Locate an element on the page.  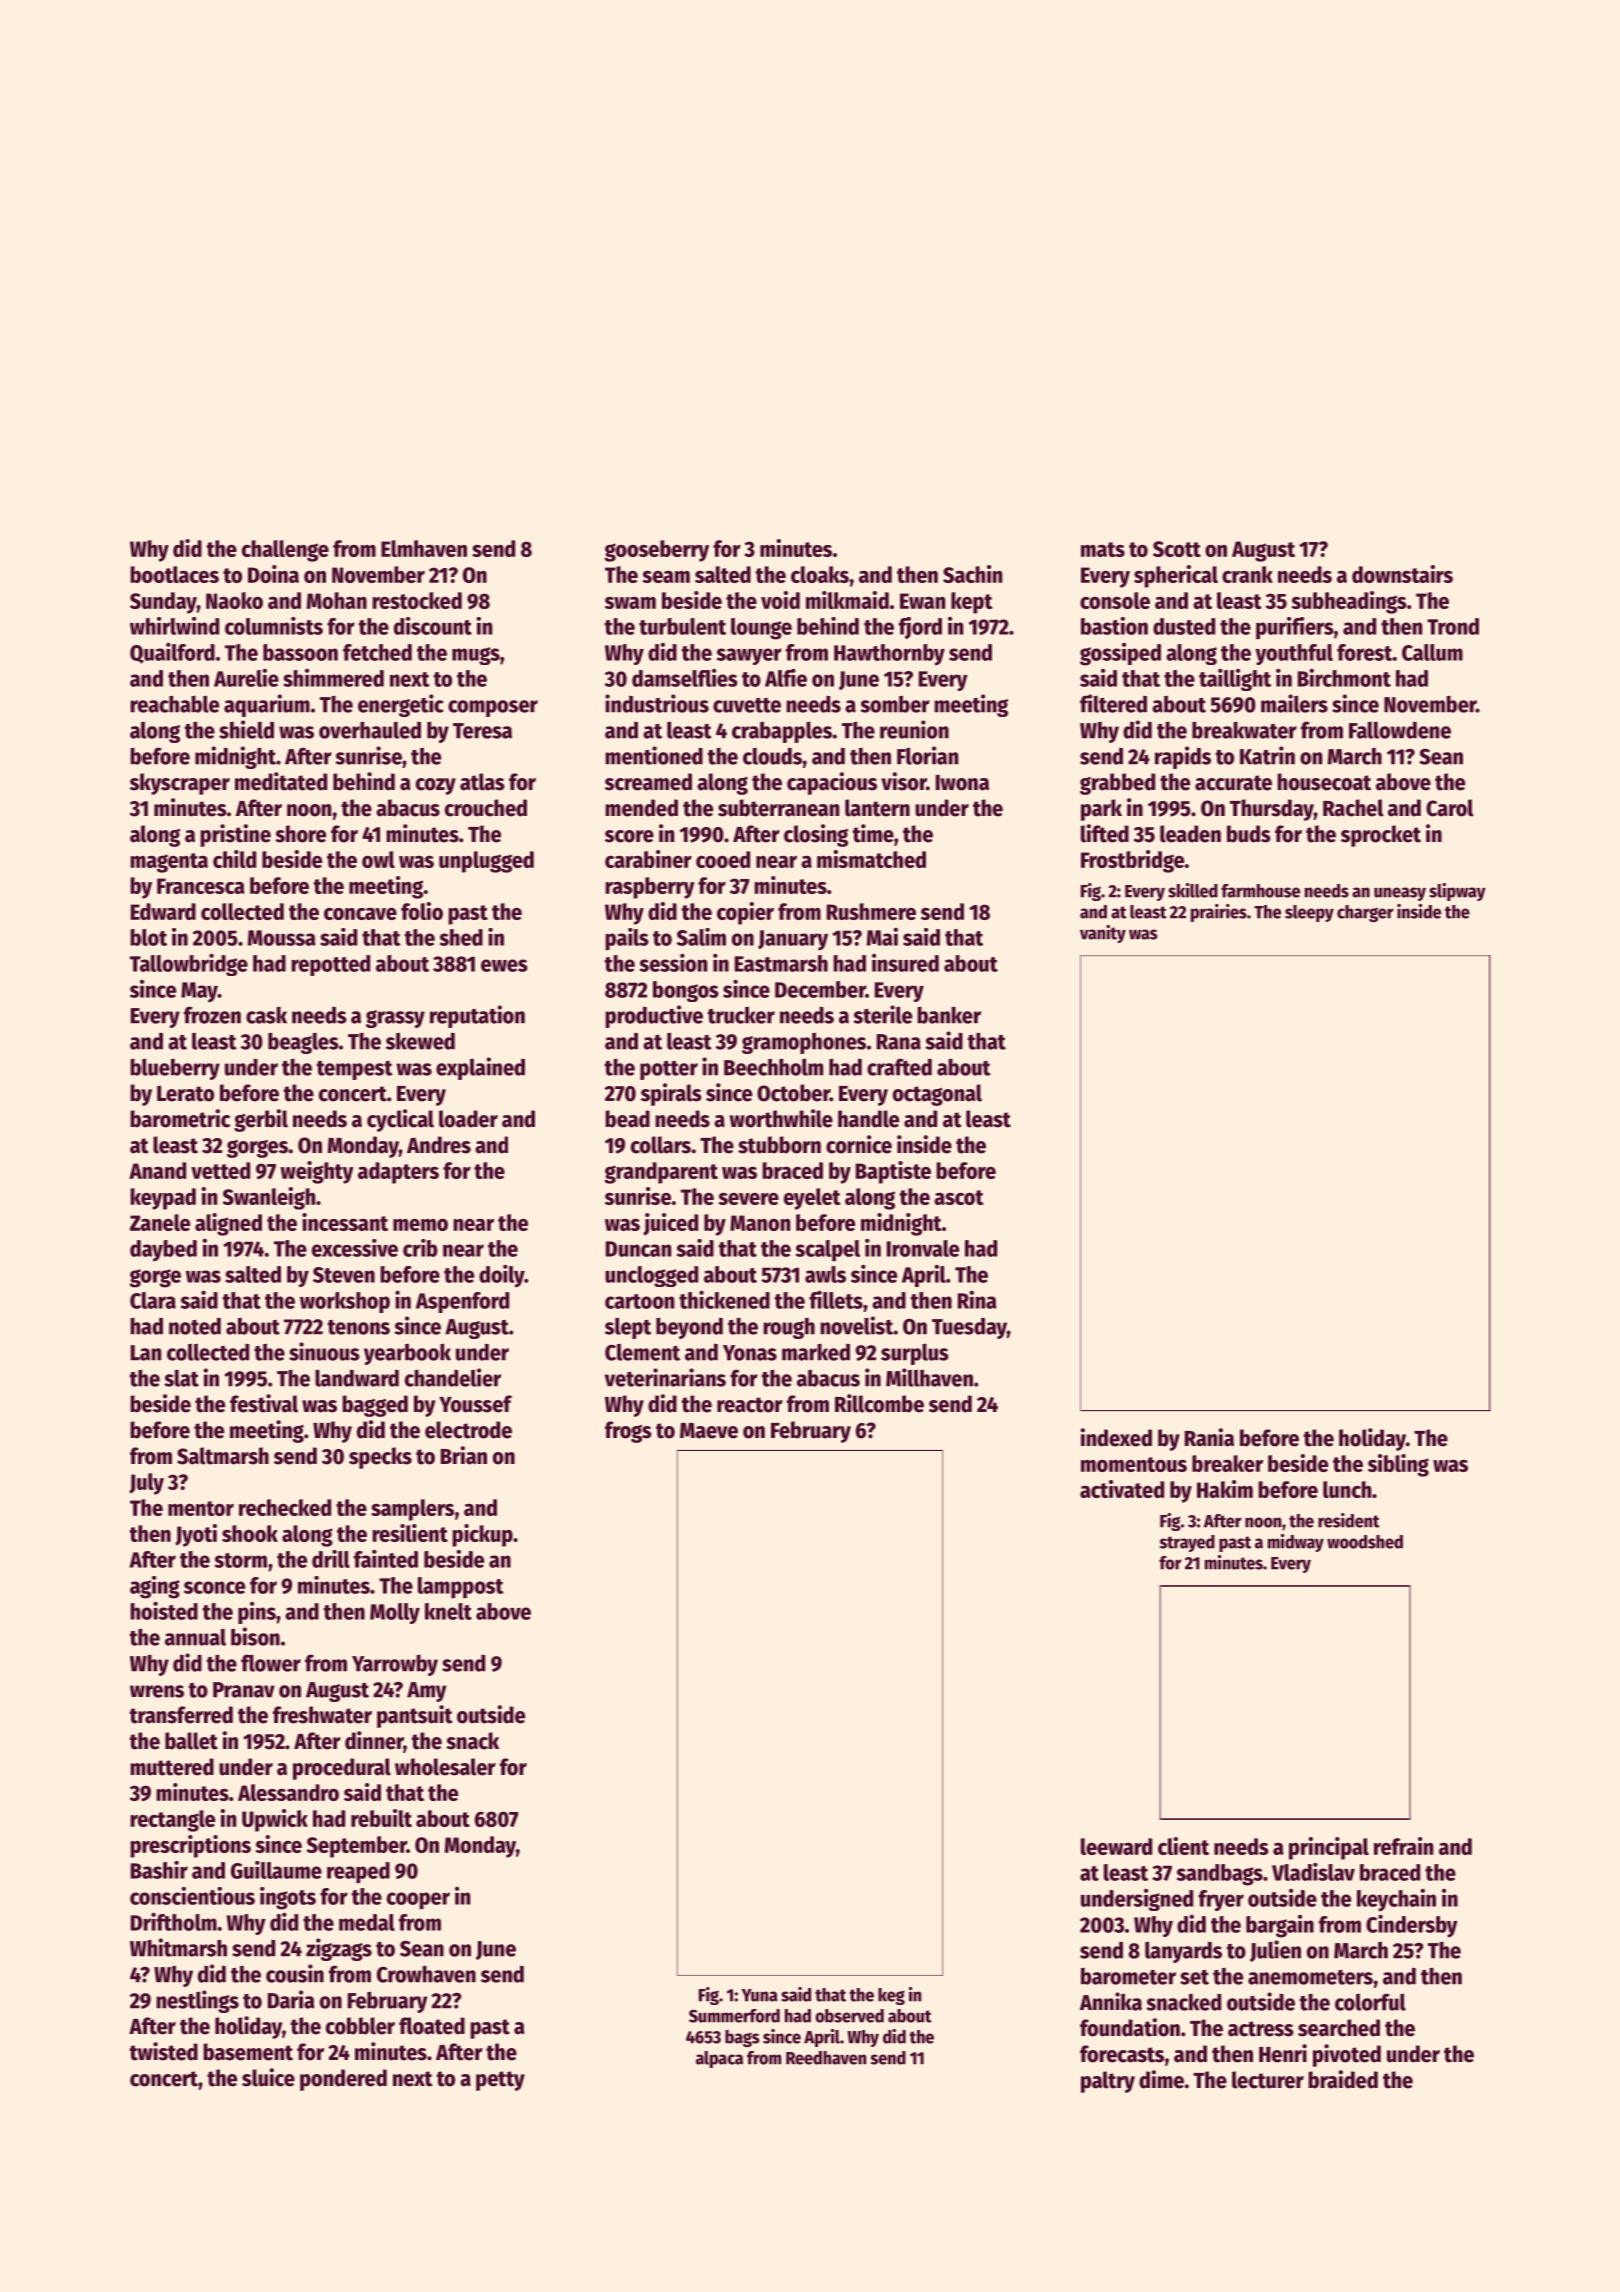
knelt is located at coordinates (448, 1611).
